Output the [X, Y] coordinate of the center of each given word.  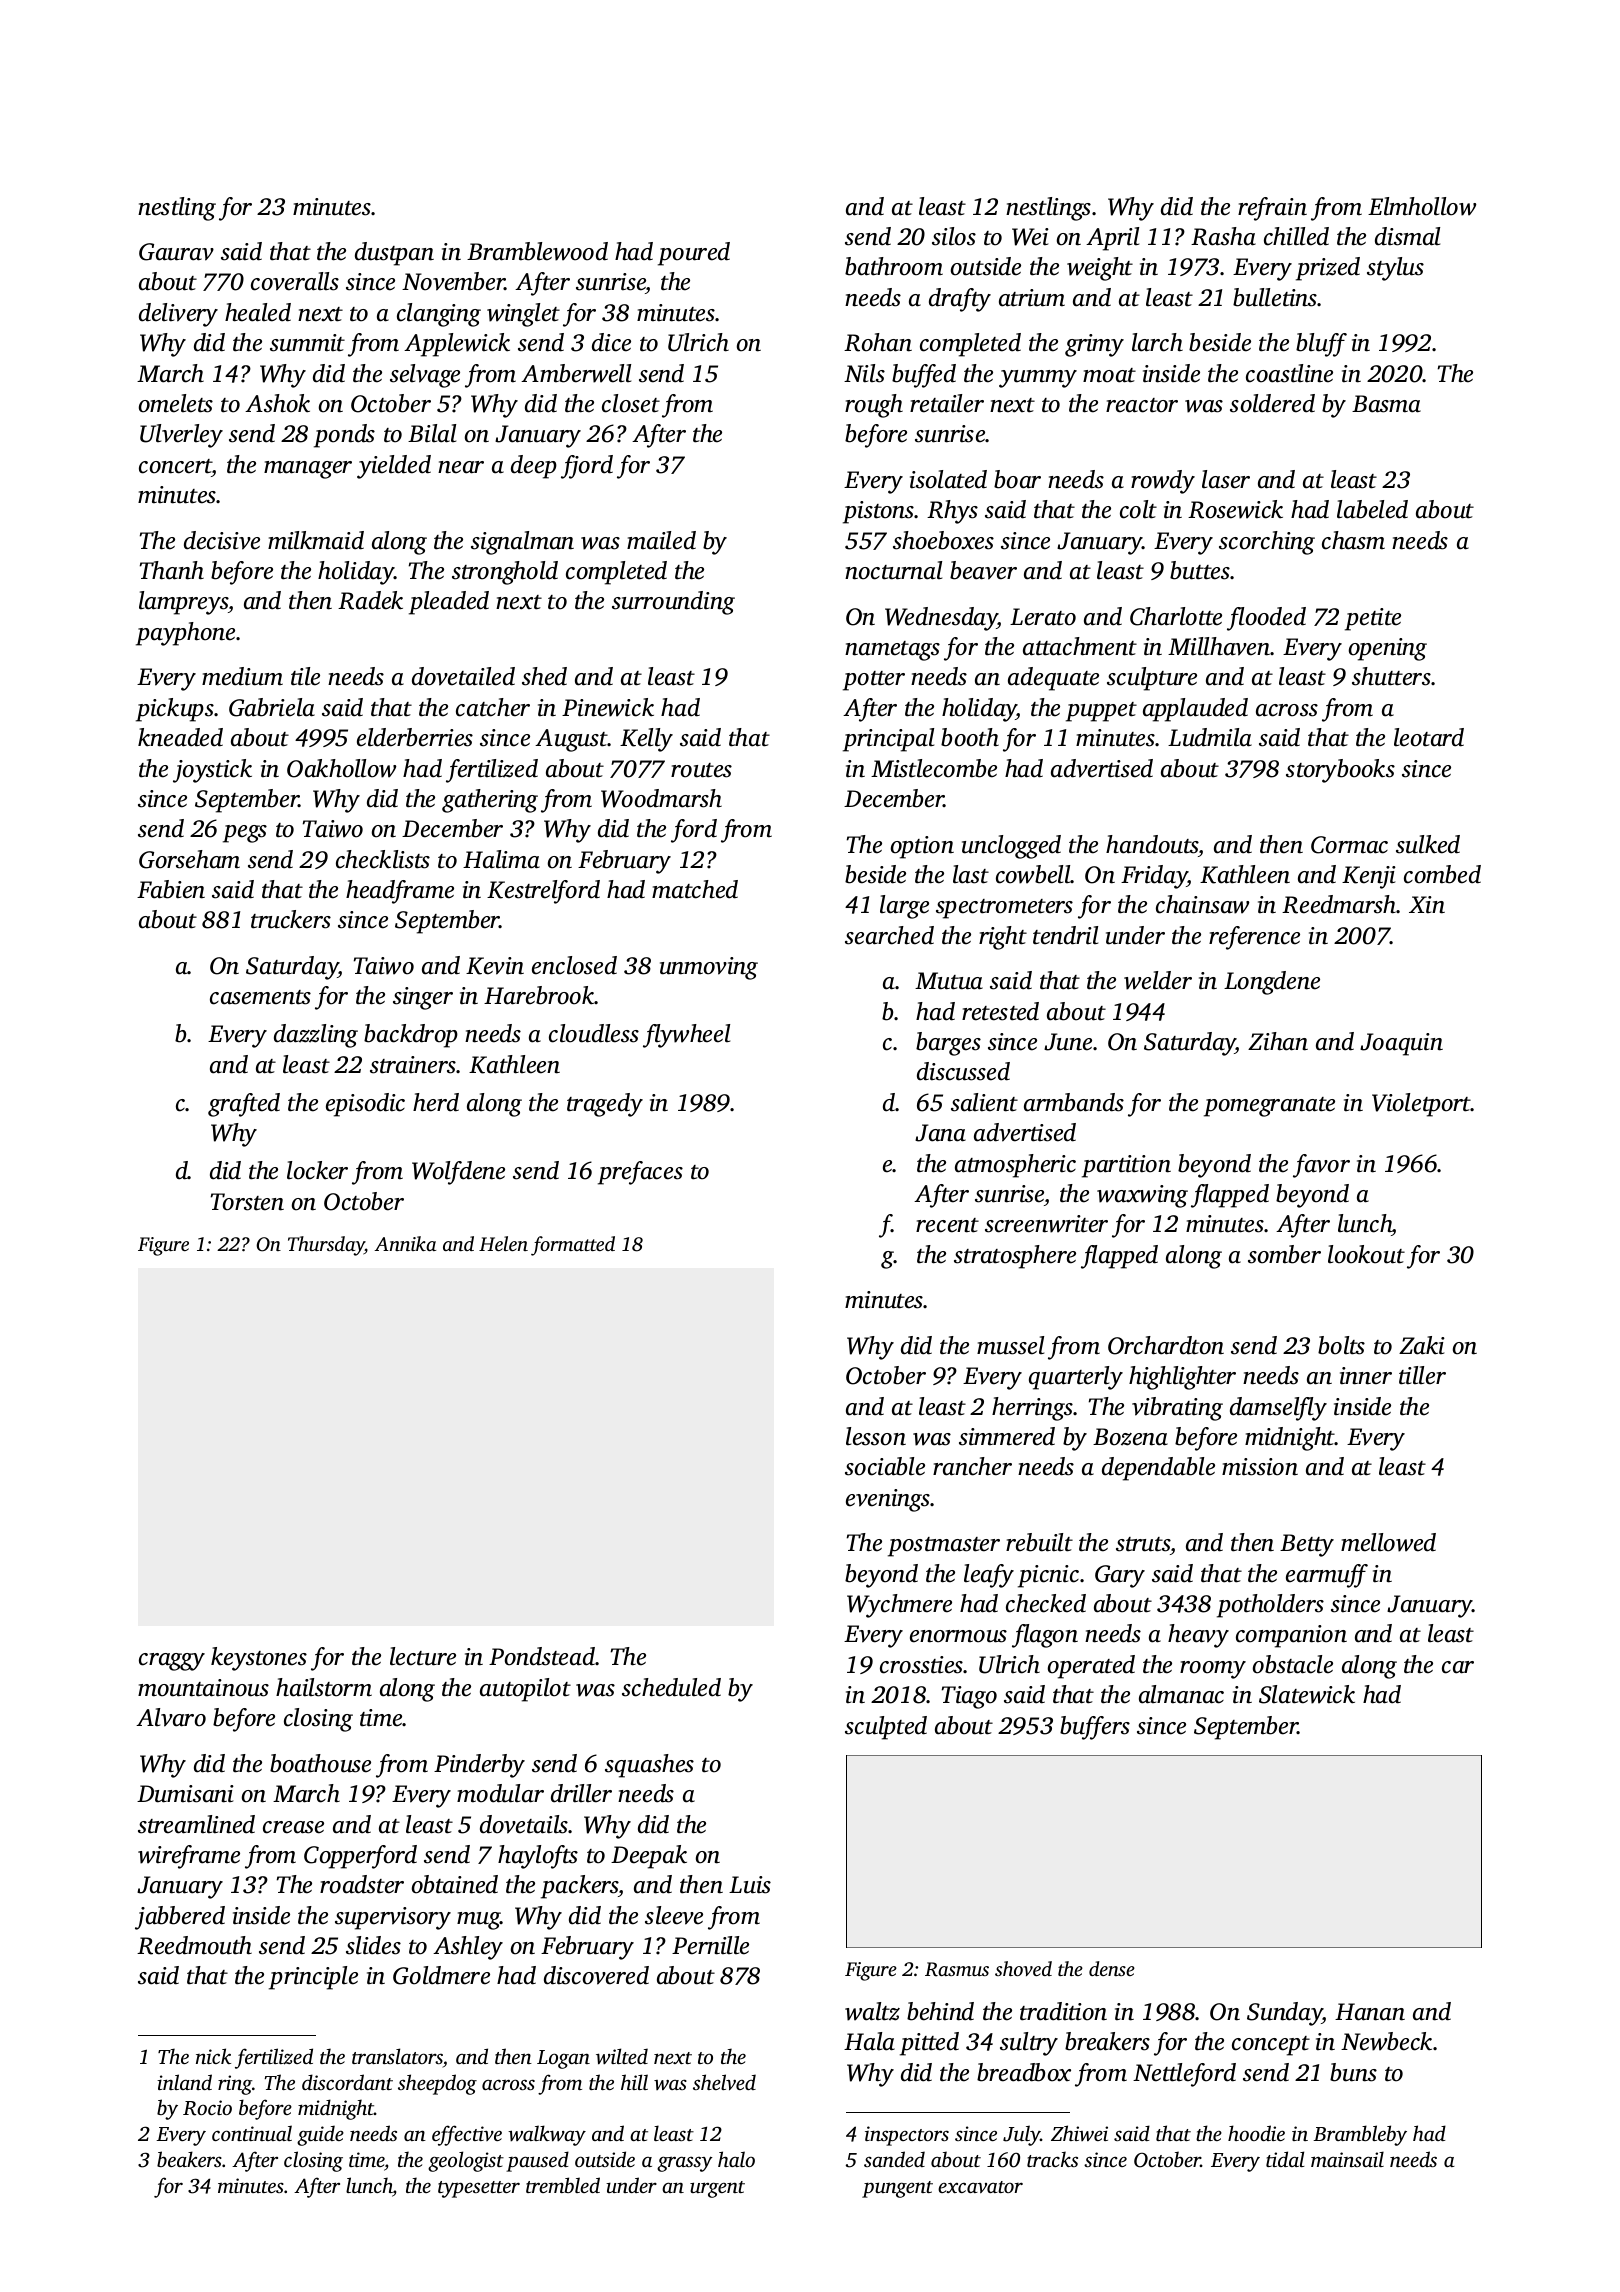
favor [1321, 1166]
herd [436, 1102]
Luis [750, 1885]
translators [397, 2056]
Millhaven [1219, 646]
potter [874, 681]
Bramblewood [537, 251]
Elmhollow [1422, 206]
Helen [503, 1243]
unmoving [709, 968]
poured [694, 254]
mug [479, 1921]
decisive [222, 540]
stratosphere [1015, 1257]
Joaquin [1401, 1044]
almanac [1181, 1694]
